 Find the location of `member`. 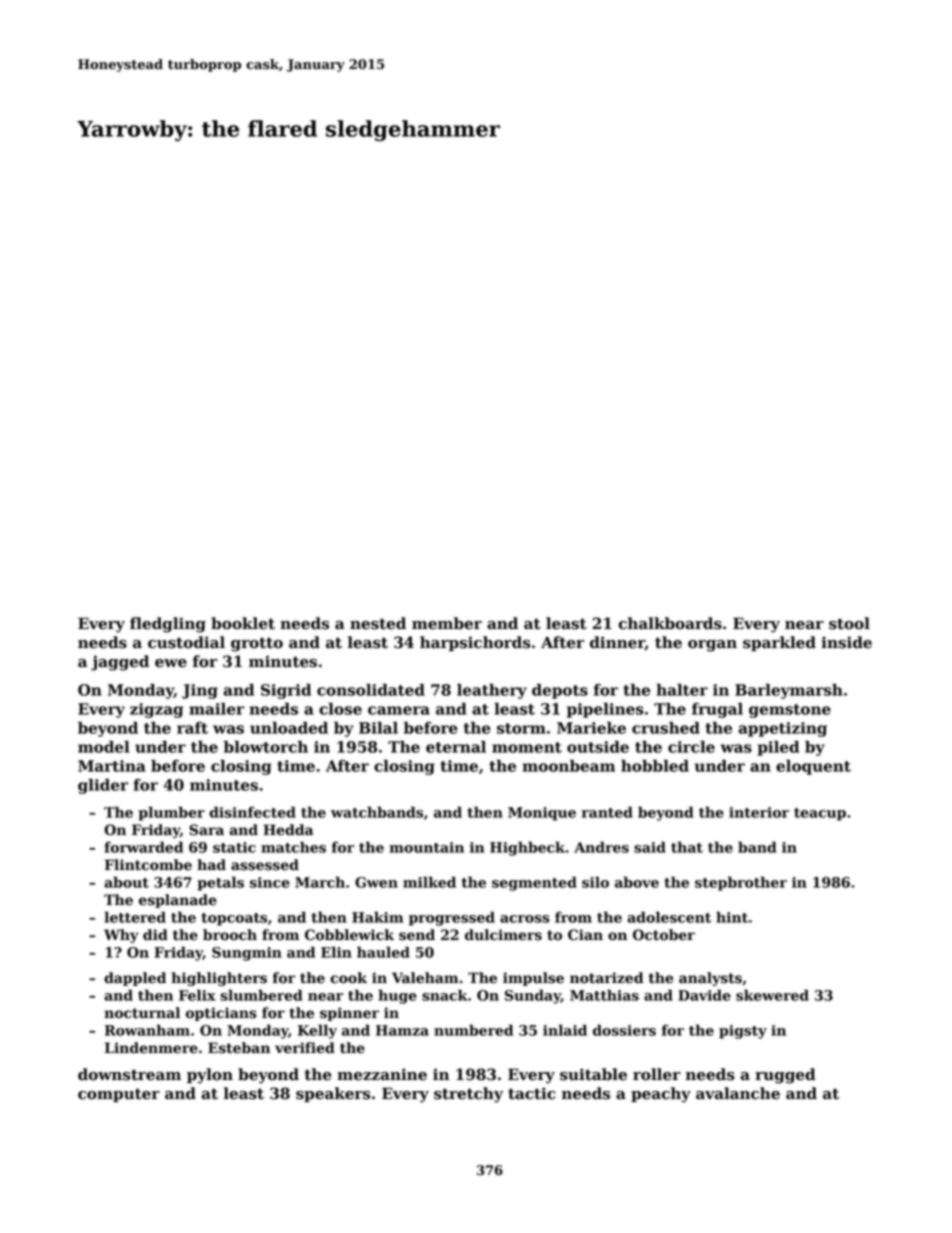

member is located at coordinates (447, 623).
